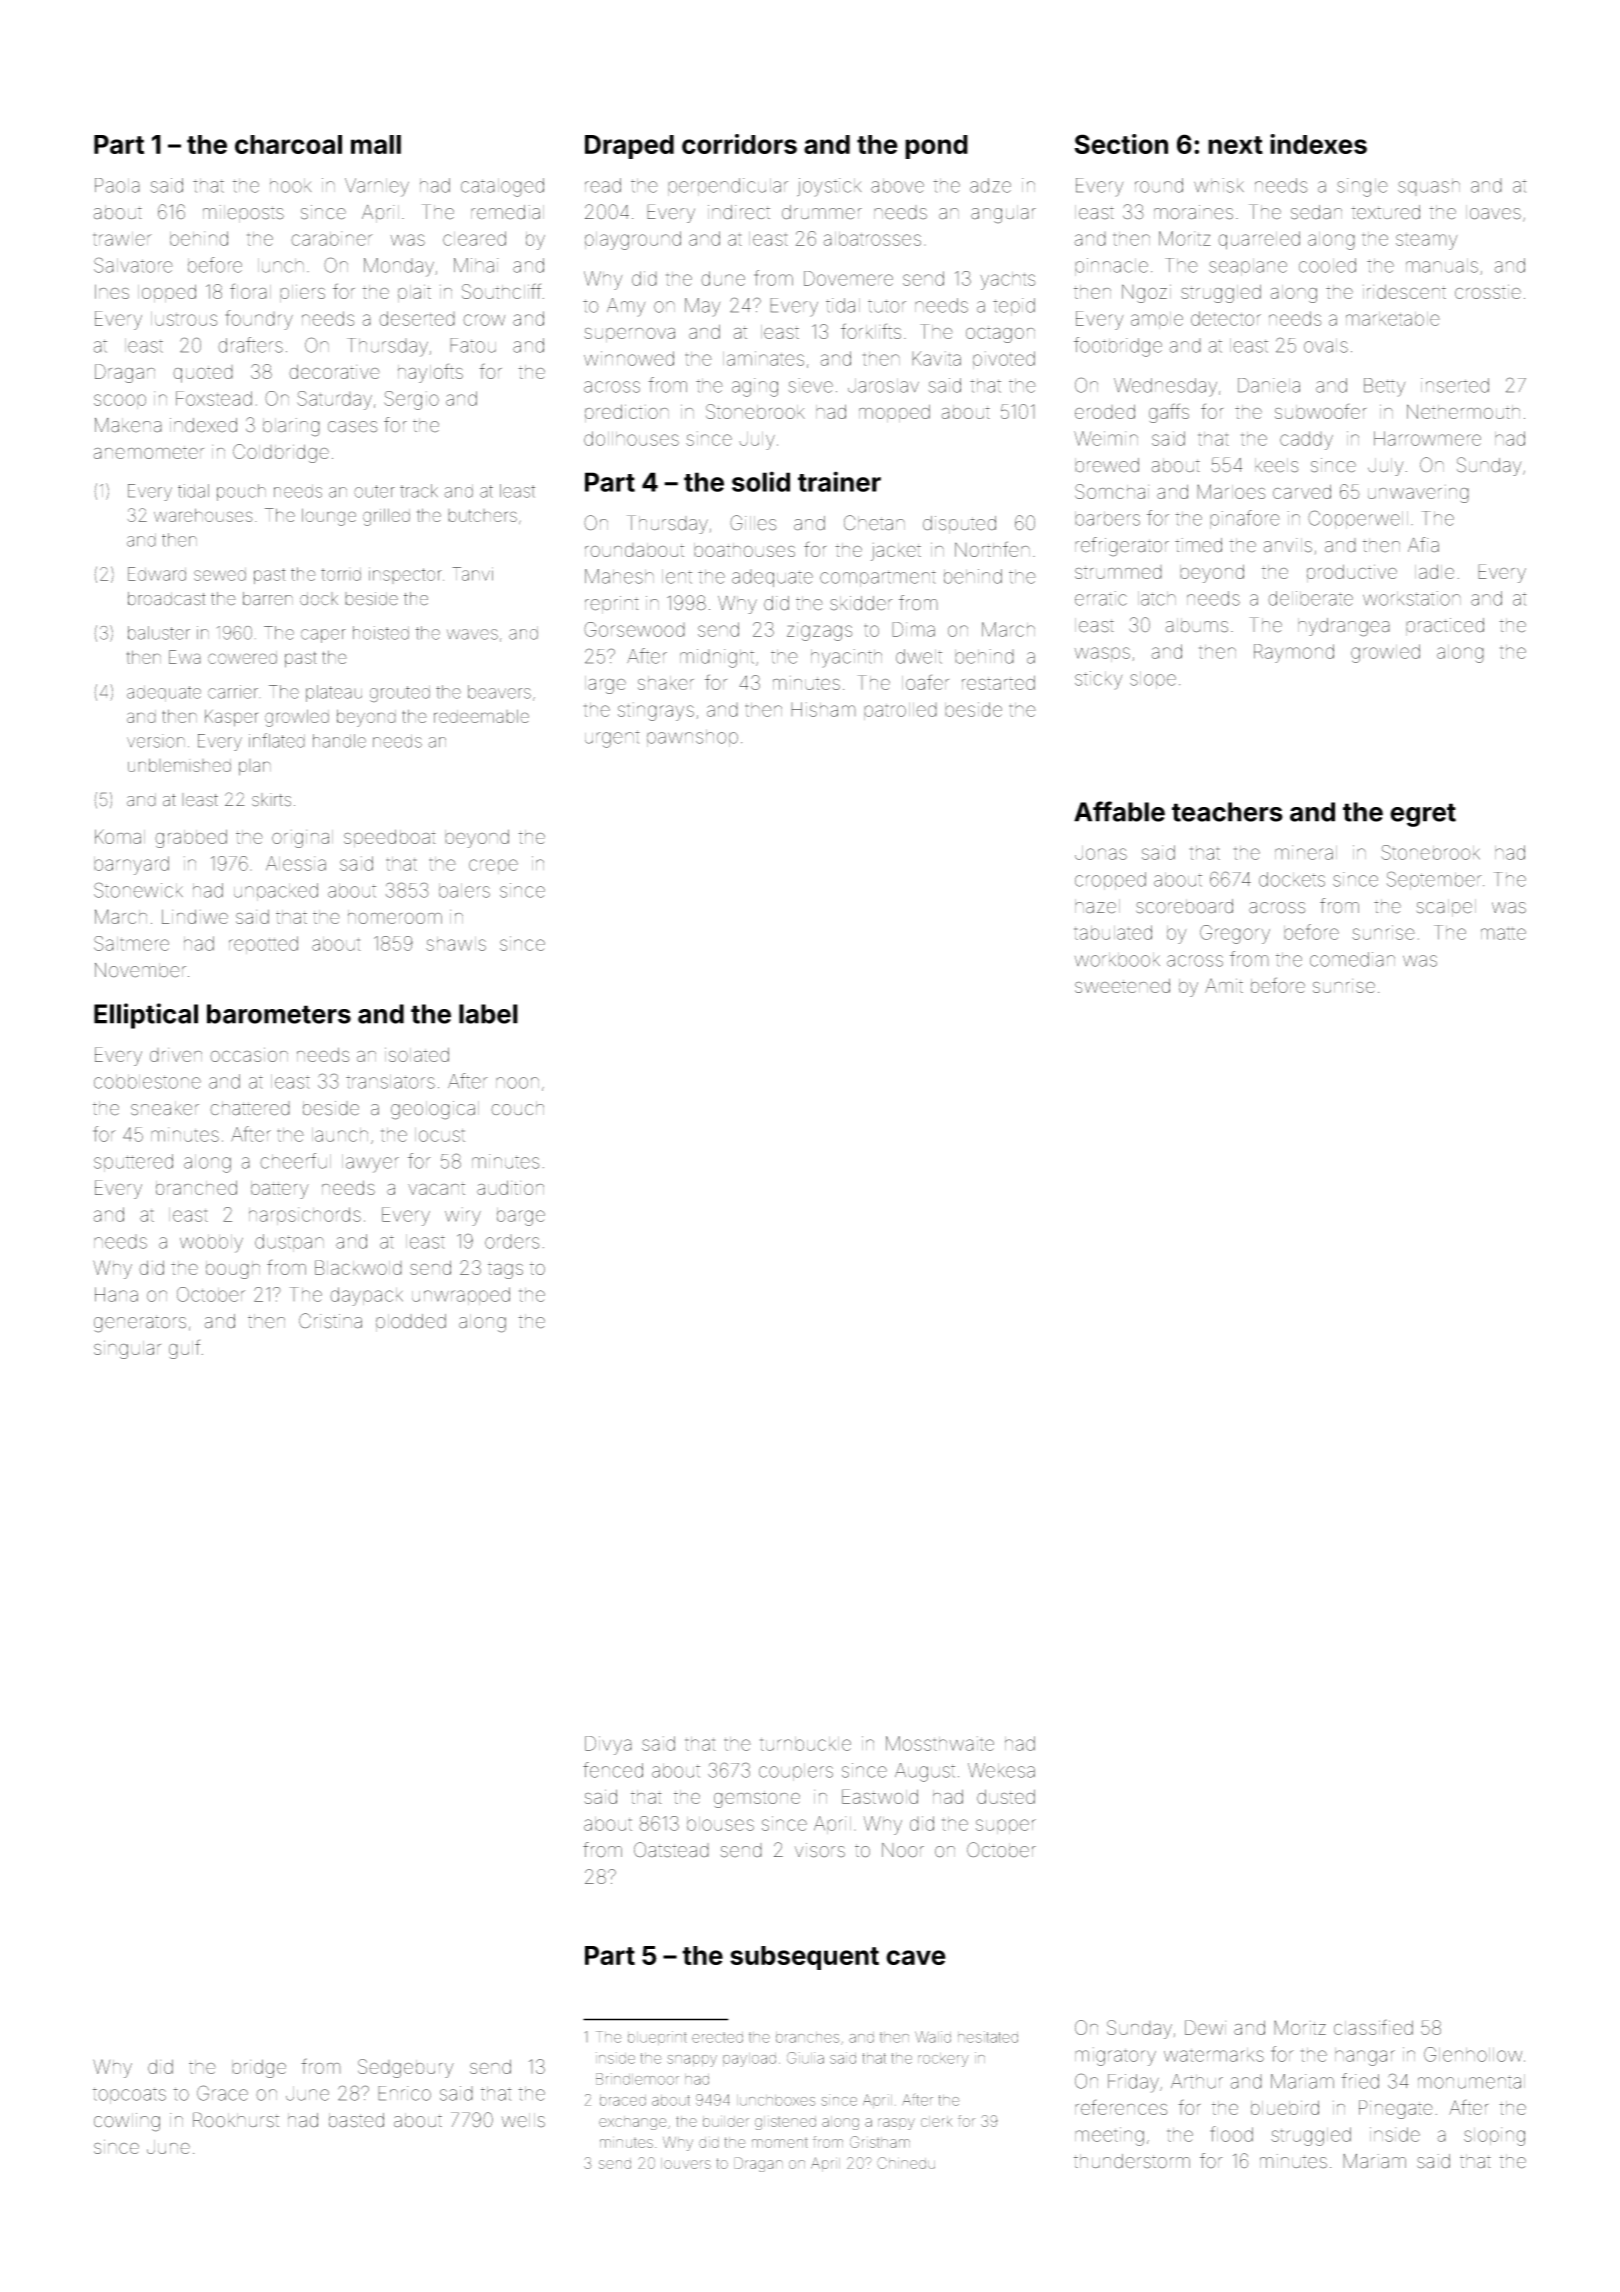 The image size is (1620, 2292). Describe the element at coordinates (127, 2122) in the screenshot. I see `cowling` at that location.
